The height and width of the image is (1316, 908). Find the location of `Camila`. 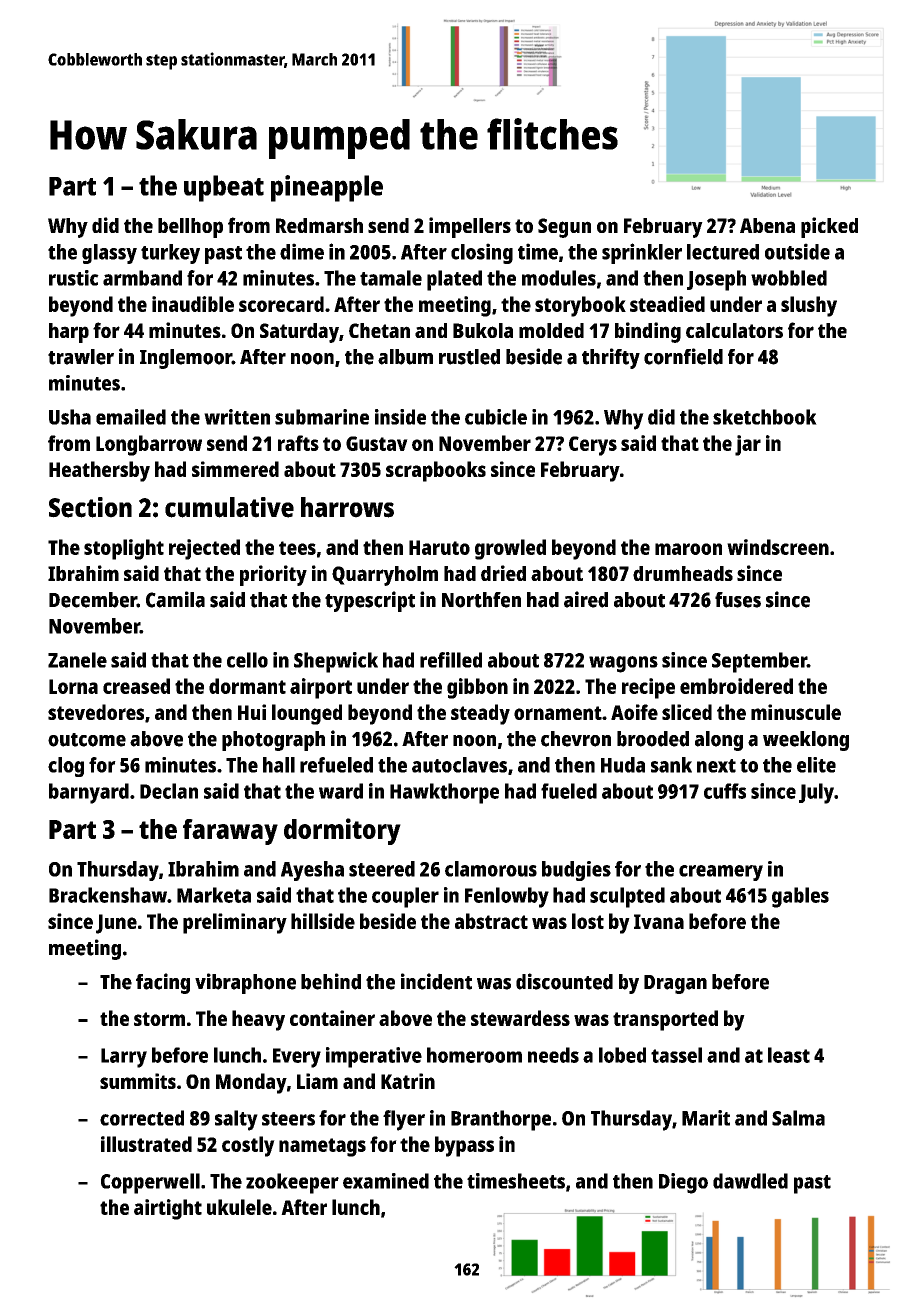

Camila is located at coordinates (175, 599).
